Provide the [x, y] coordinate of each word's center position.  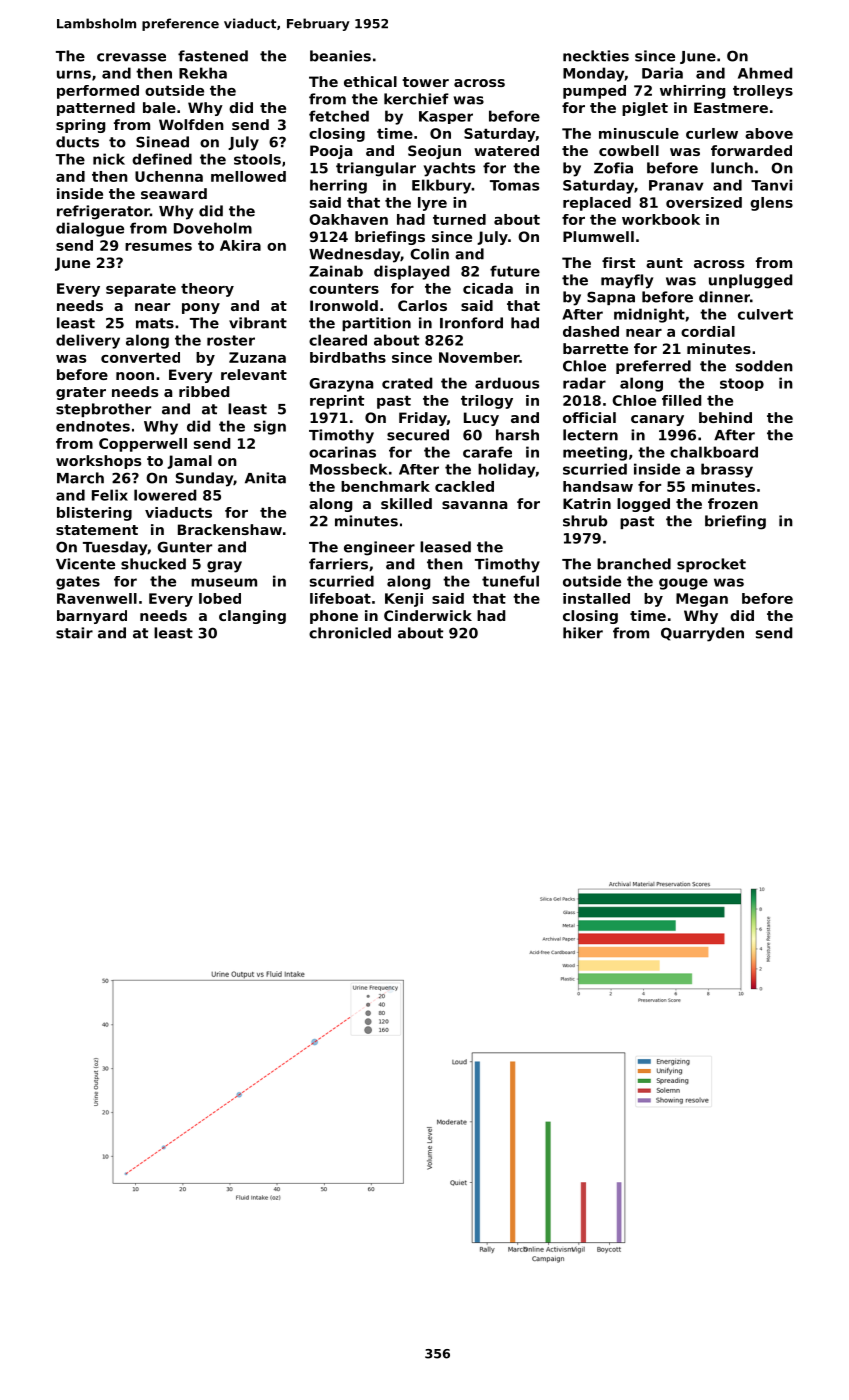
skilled [406, 503]
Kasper [446, 117]
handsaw [598, 486]
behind [725, 417]
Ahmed [765, 73]
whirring [692, 92]
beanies [340, 56]
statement [97, 530]
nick [109, 159]
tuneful [510, 581]
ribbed [204, 391]
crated [407, 383]
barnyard [92, 617]
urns [74, 74]
